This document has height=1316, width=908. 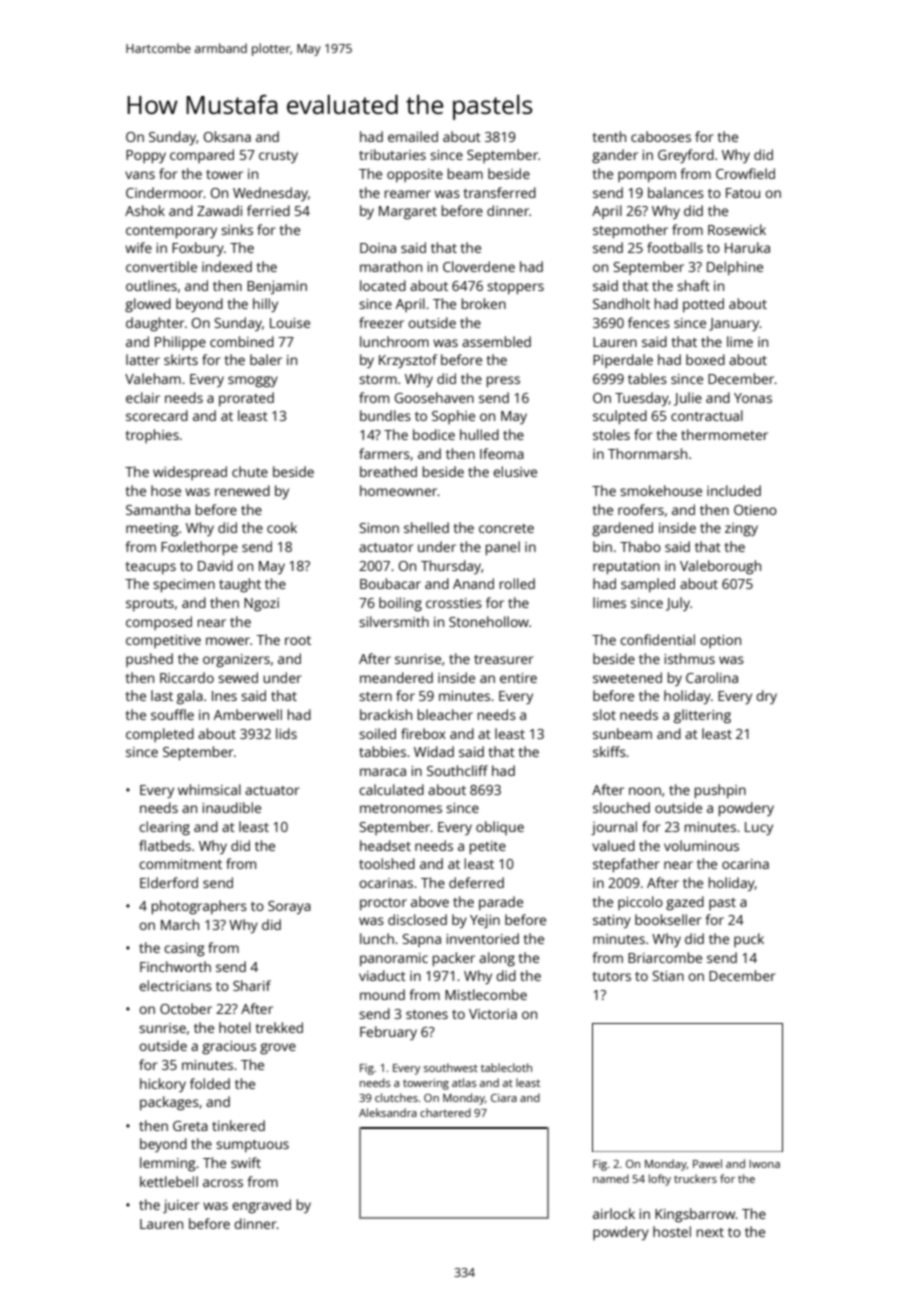 I want to click on cook, so click(x=282, y=527).
